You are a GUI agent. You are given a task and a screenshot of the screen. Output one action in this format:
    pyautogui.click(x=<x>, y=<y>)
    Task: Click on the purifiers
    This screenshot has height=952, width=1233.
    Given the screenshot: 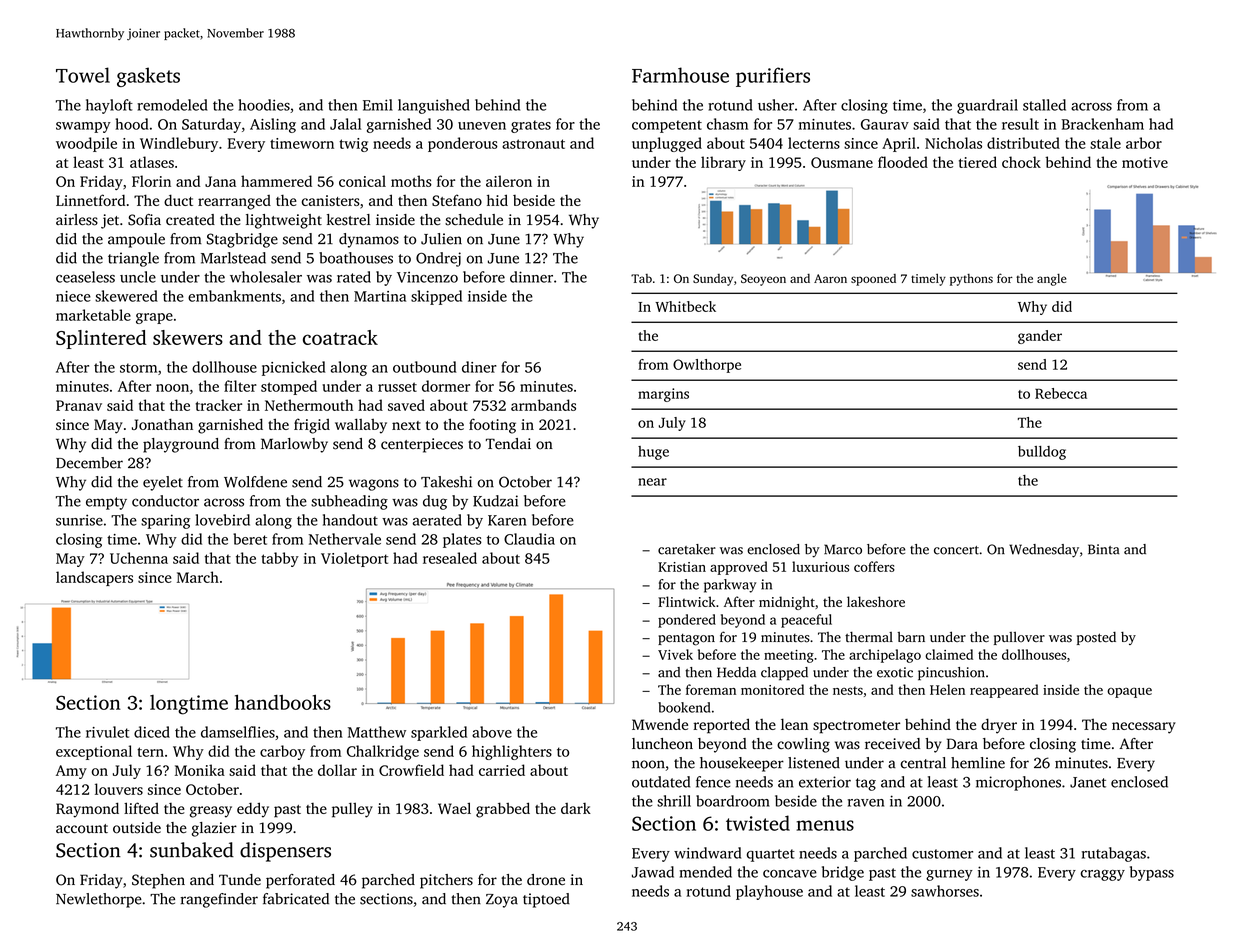 What is the action you would take?
    pyautogui.click(x=773, y=77)
